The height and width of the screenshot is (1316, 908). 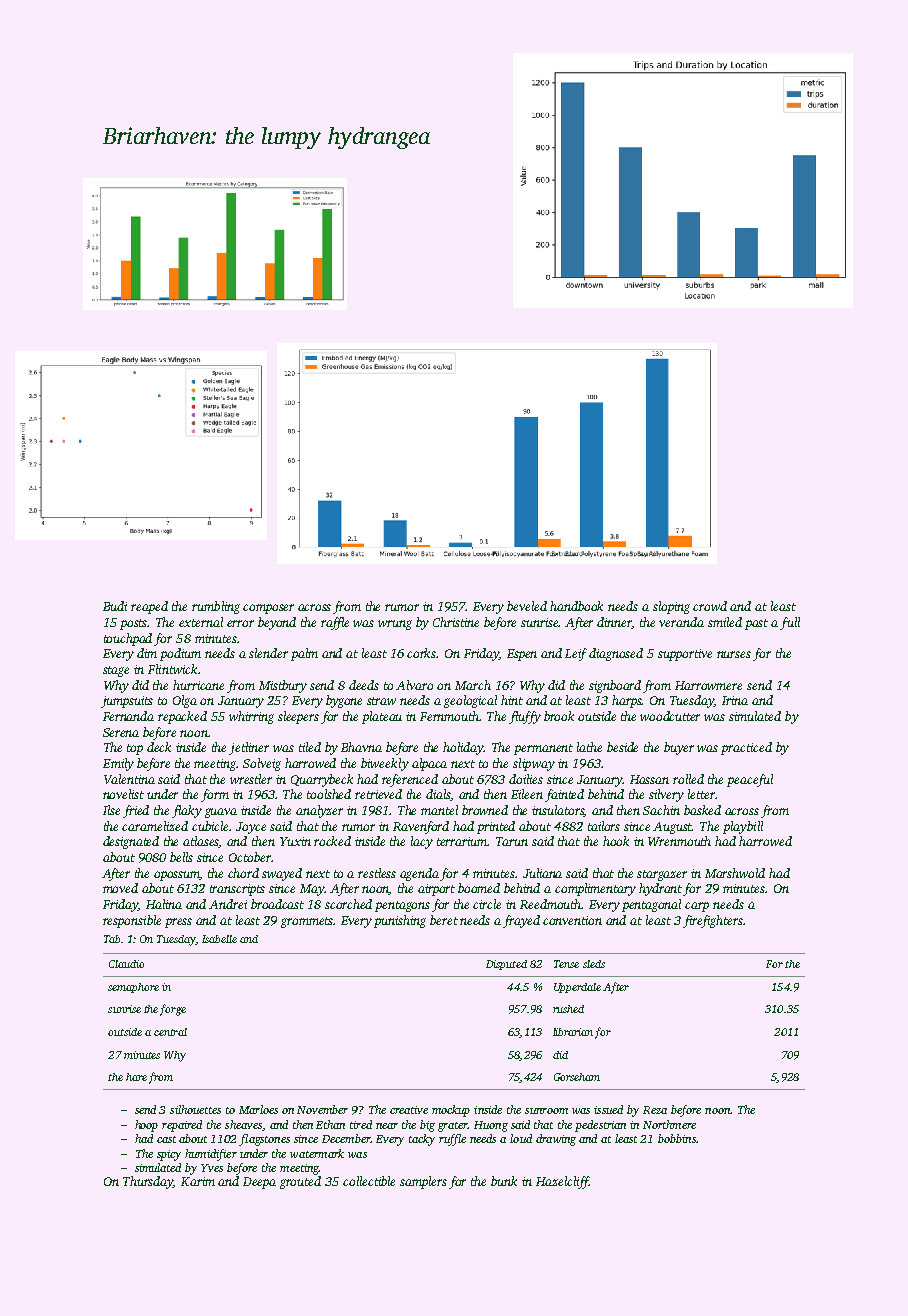 I want to click on whirring, so click(x=251, y=717).
